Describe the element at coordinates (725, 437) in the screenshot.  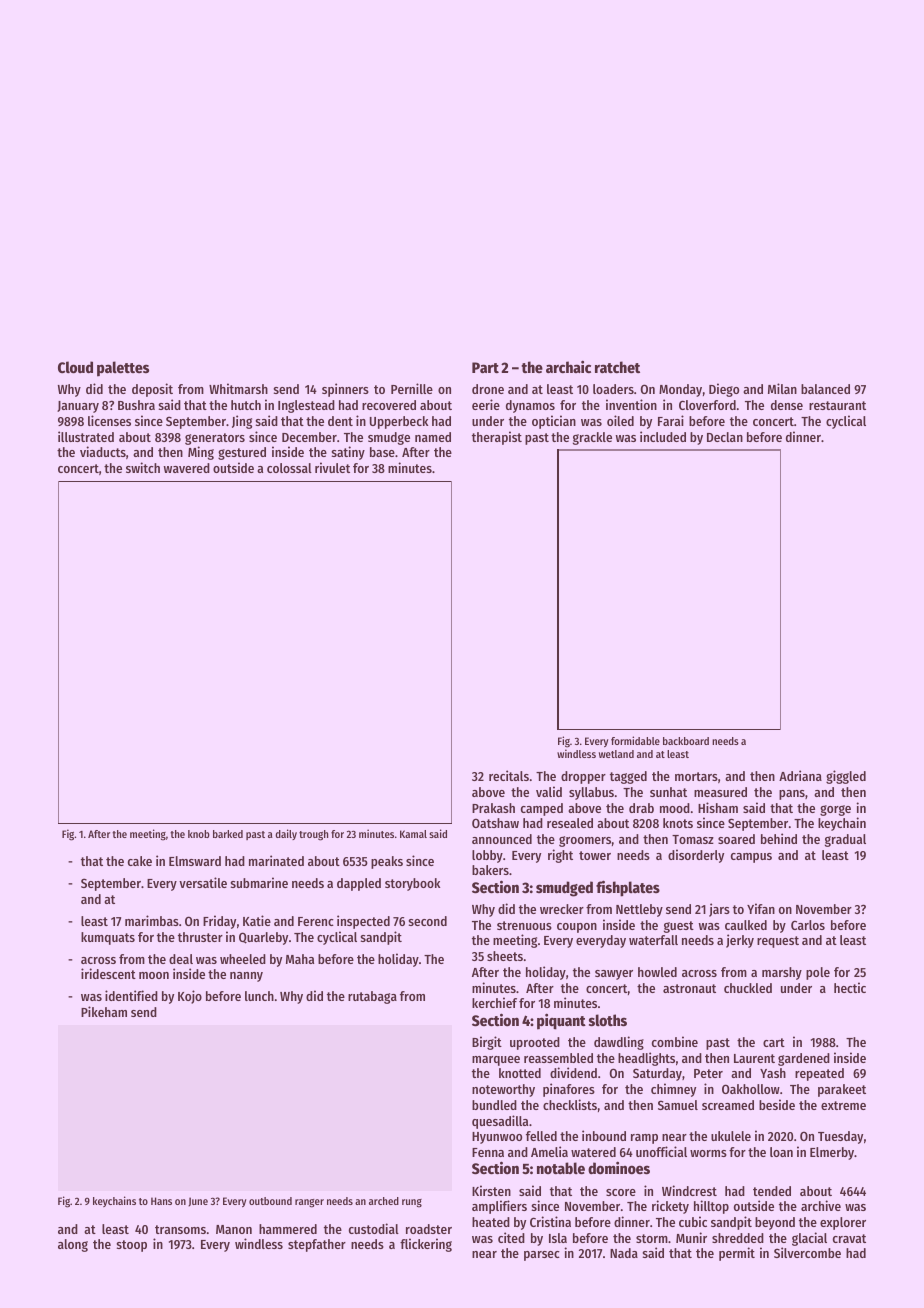
I see `Declan` at that location.
